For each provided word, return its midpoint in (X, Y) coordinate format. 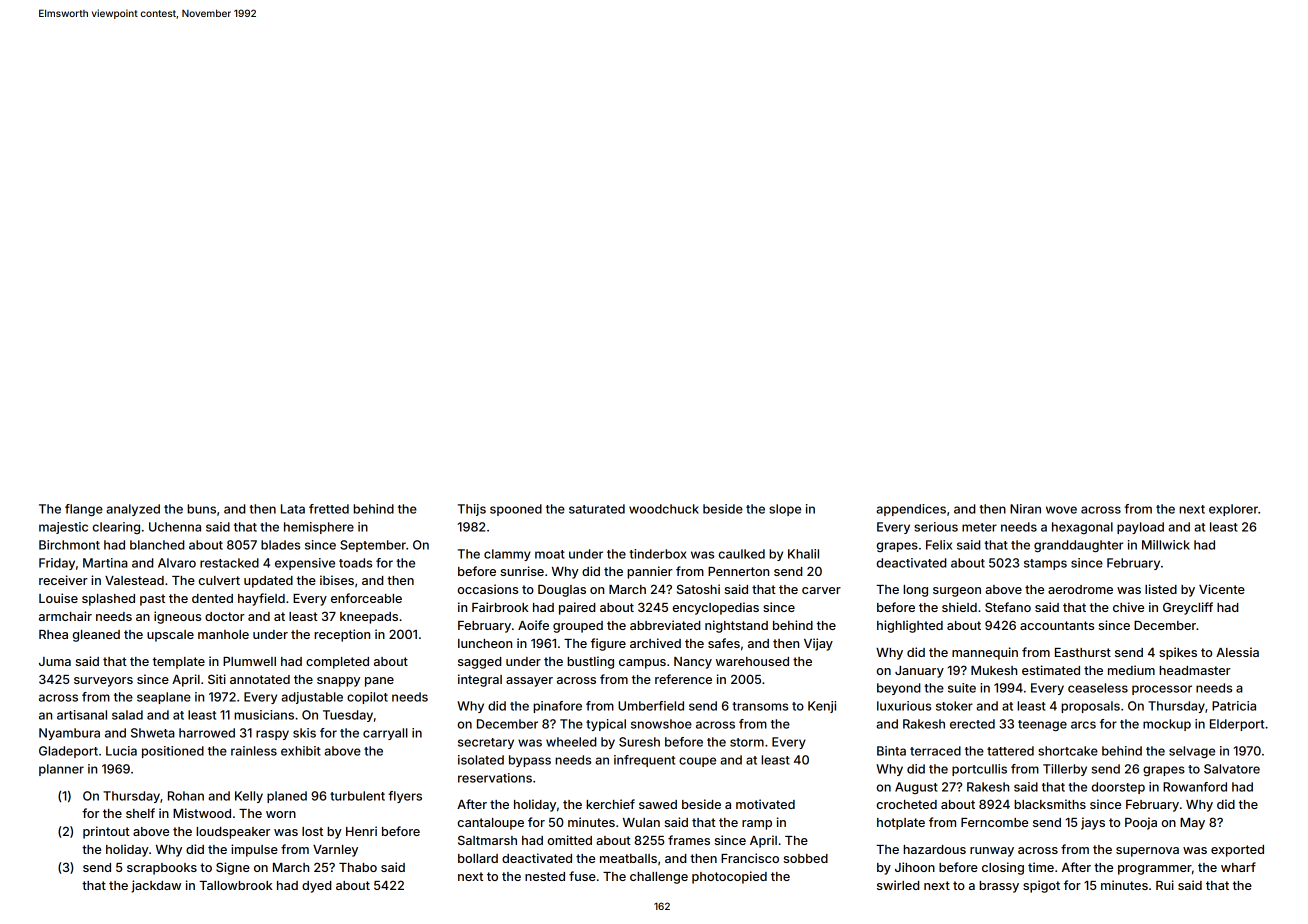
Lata (293, 509)
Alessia (1237, 652)
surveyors (103, 682)
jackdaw (156, 886)
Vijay (818, 644)
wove (1061, 510)
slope (785, 510)
